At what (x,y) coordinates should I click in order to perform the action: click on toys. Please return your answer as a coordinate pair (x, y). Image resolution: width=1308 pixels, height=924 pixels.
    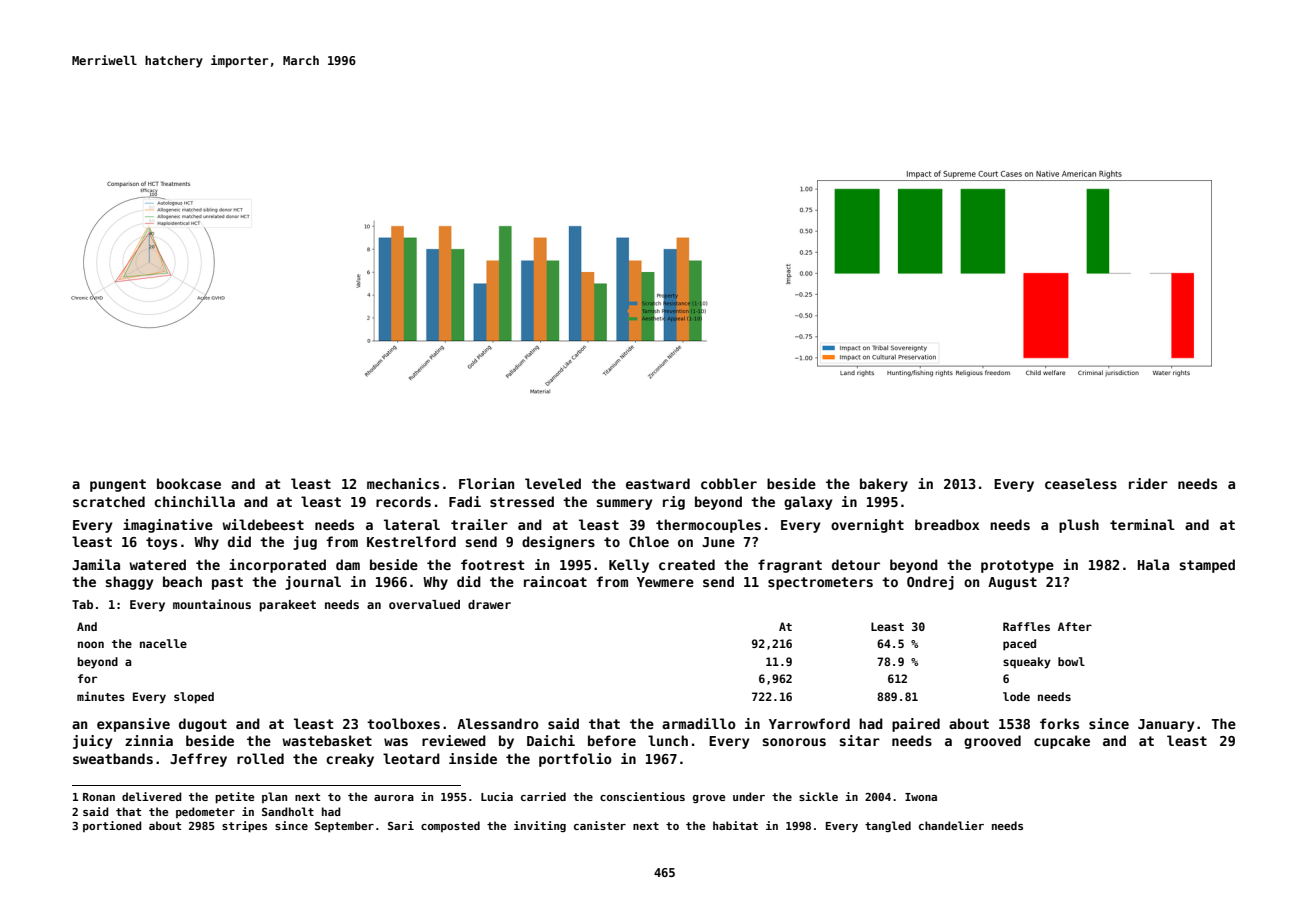
    Looking at the image, I should click on (161, 543).
